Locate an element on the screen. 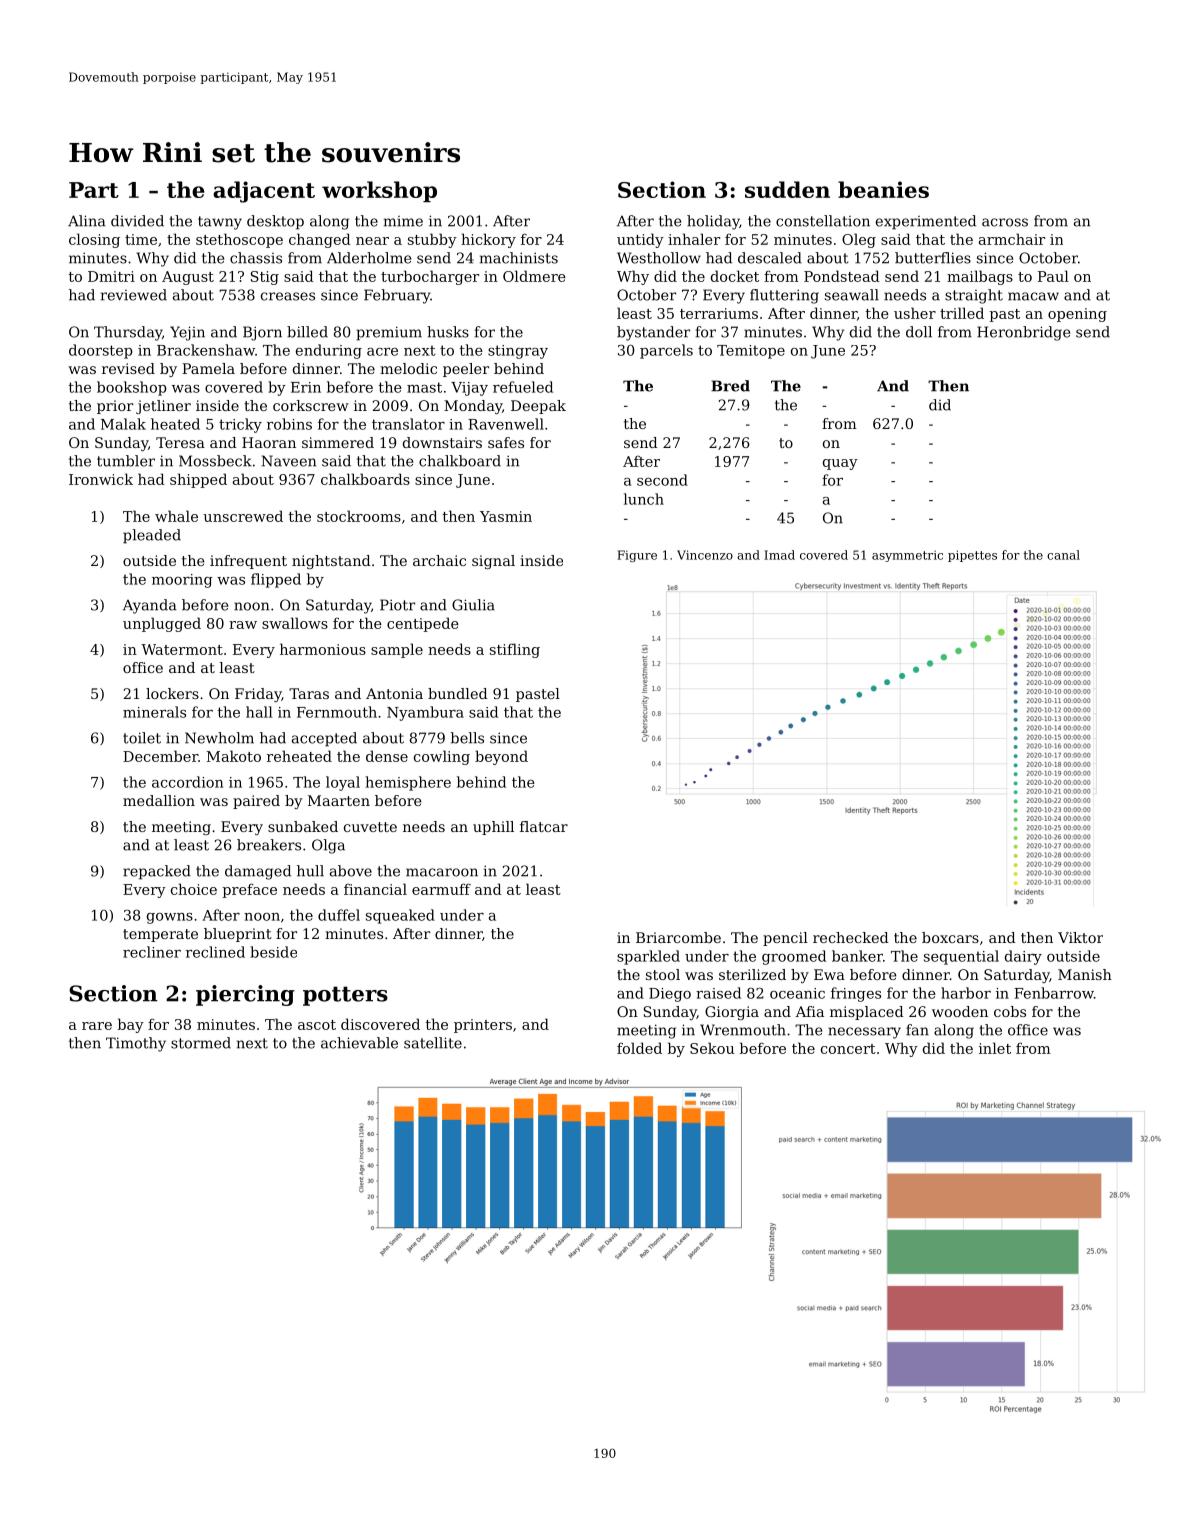 This screenshot has width=1186, height=1535. workshop is located at coordinates (379, 191).
